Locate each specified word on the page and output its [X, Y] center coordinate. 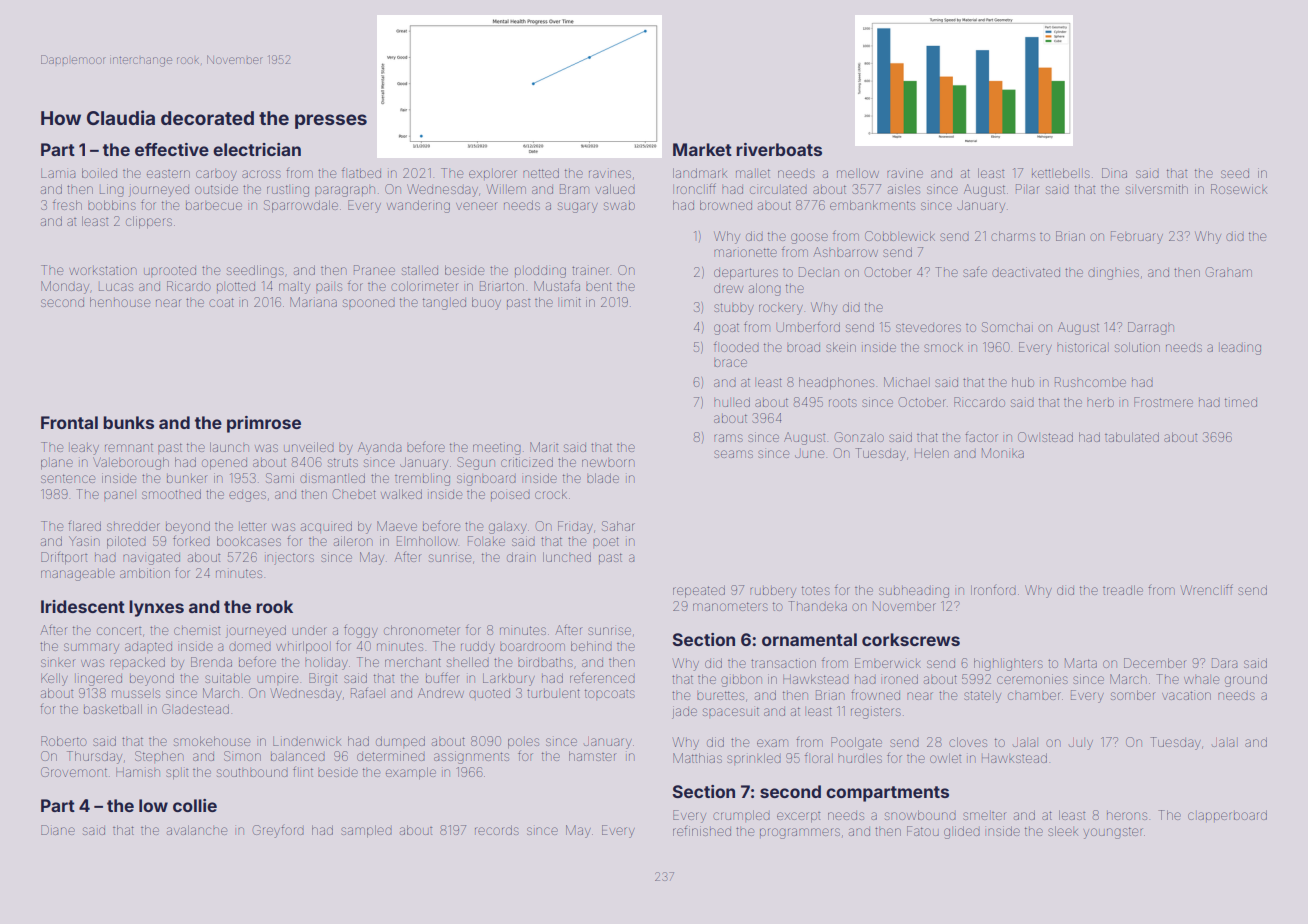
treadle [1123, 590]
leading [1240, 349]
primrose [264, 424]
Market [702, 149]
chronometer [422, 630]
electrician [257, 149]
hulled [732, 402]
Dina [1114, 173]
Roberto [64, 741]
